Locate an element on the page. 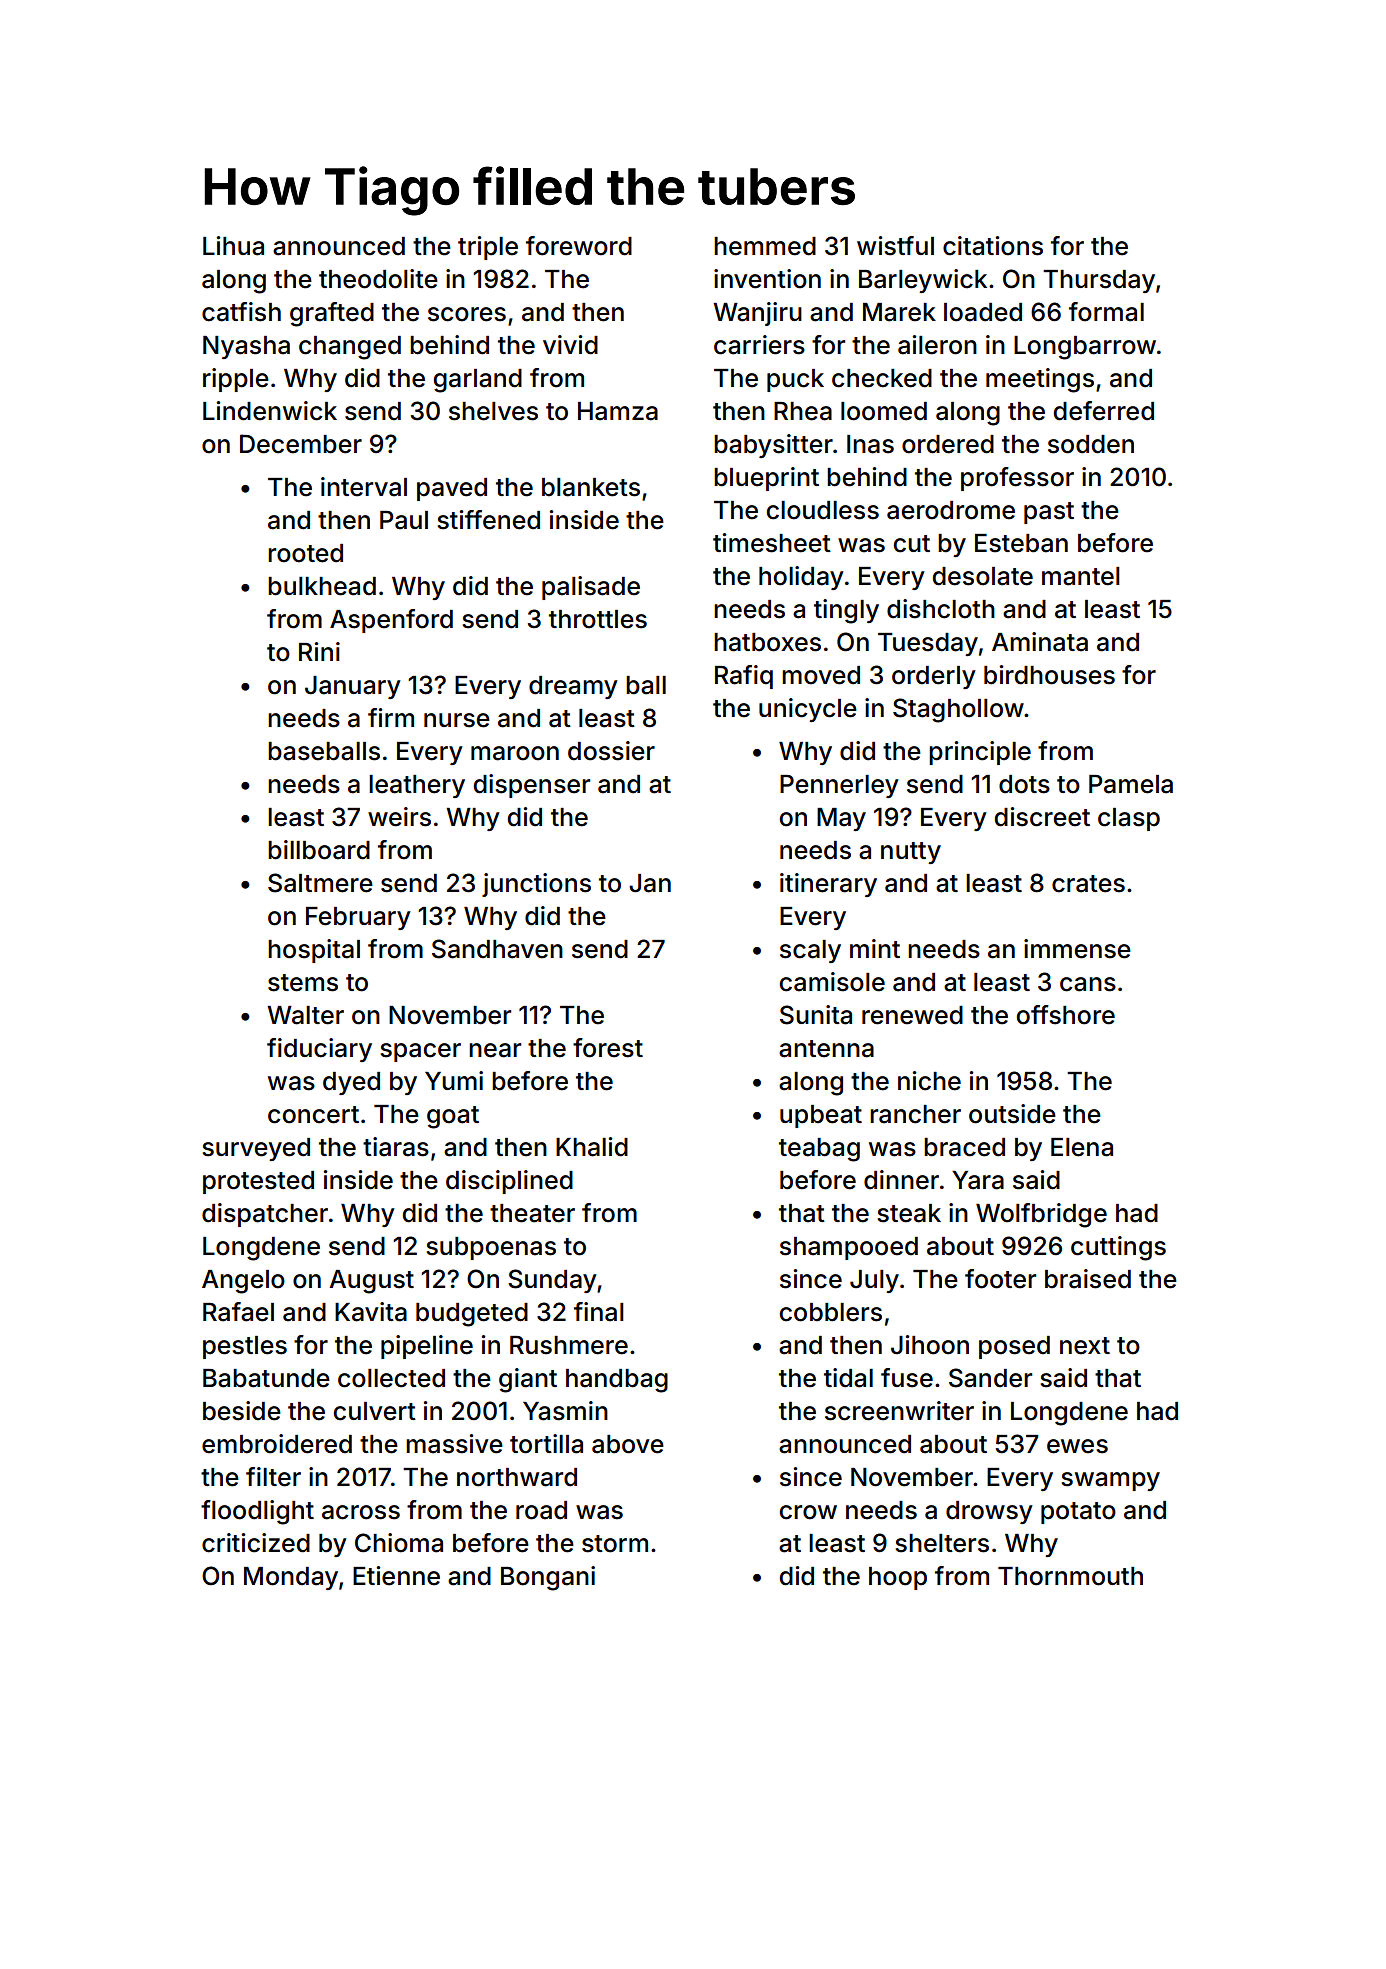 This image has width=1386, height=1969. tingly is located at coordinates (846, 611).
